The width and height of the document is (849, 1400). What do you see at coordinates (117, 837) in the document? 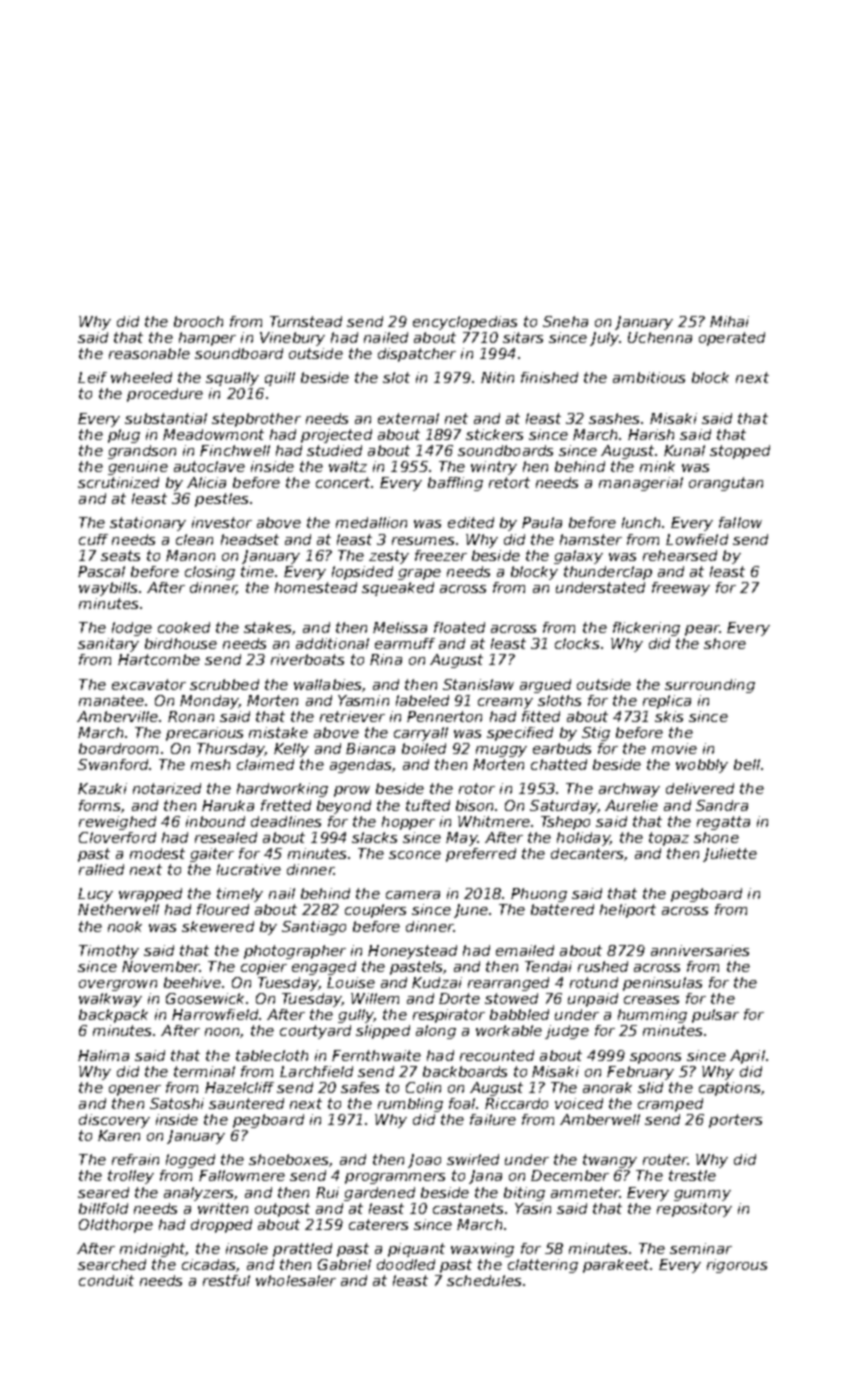
I see `Cloverford` at bounding box center [117, 837].
